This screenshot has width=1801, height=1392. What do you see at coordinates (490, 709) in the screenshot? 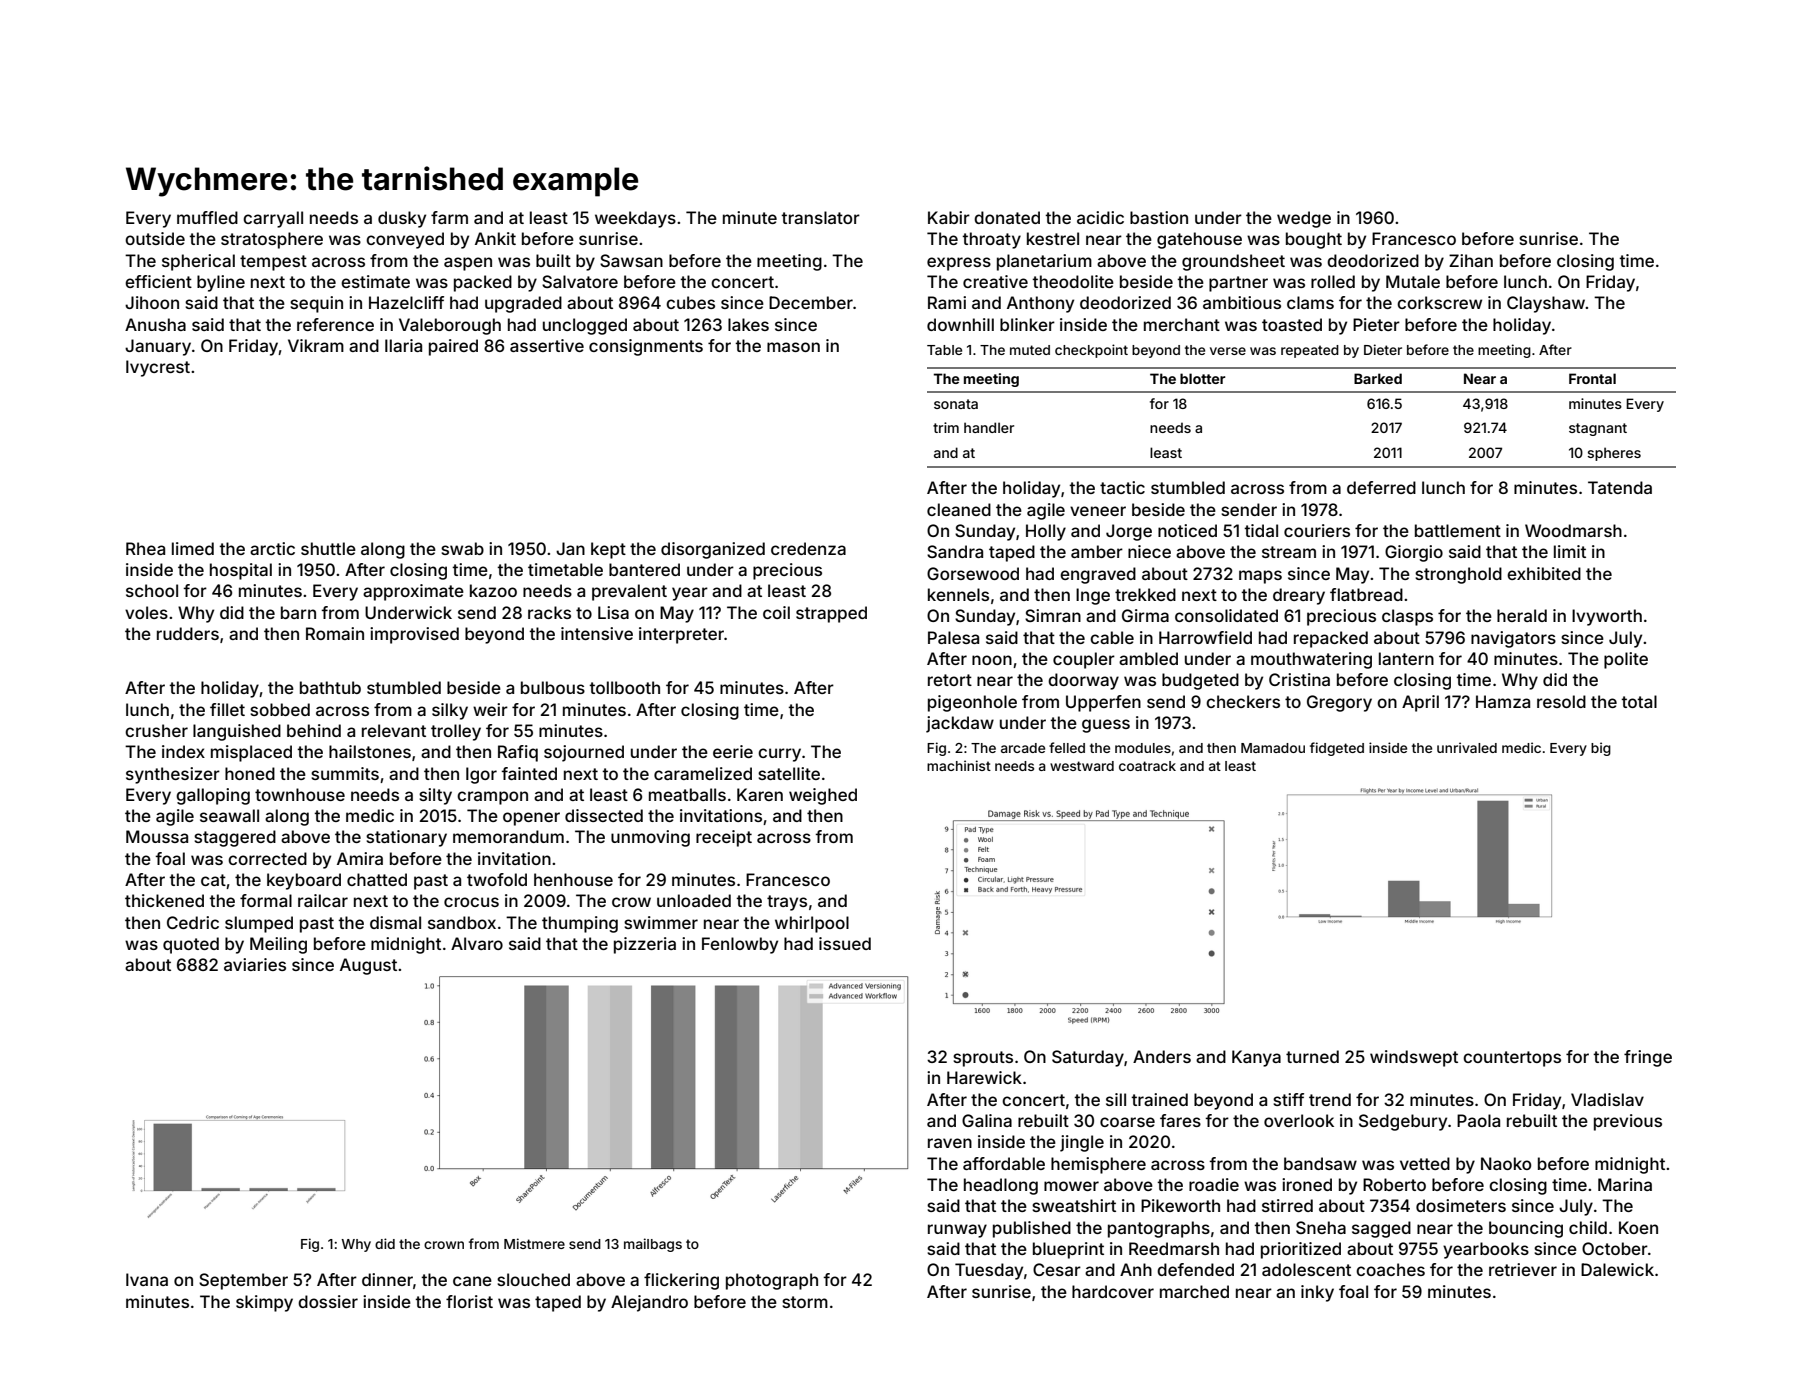
I see `weir` at bounding box center [490, 709].
